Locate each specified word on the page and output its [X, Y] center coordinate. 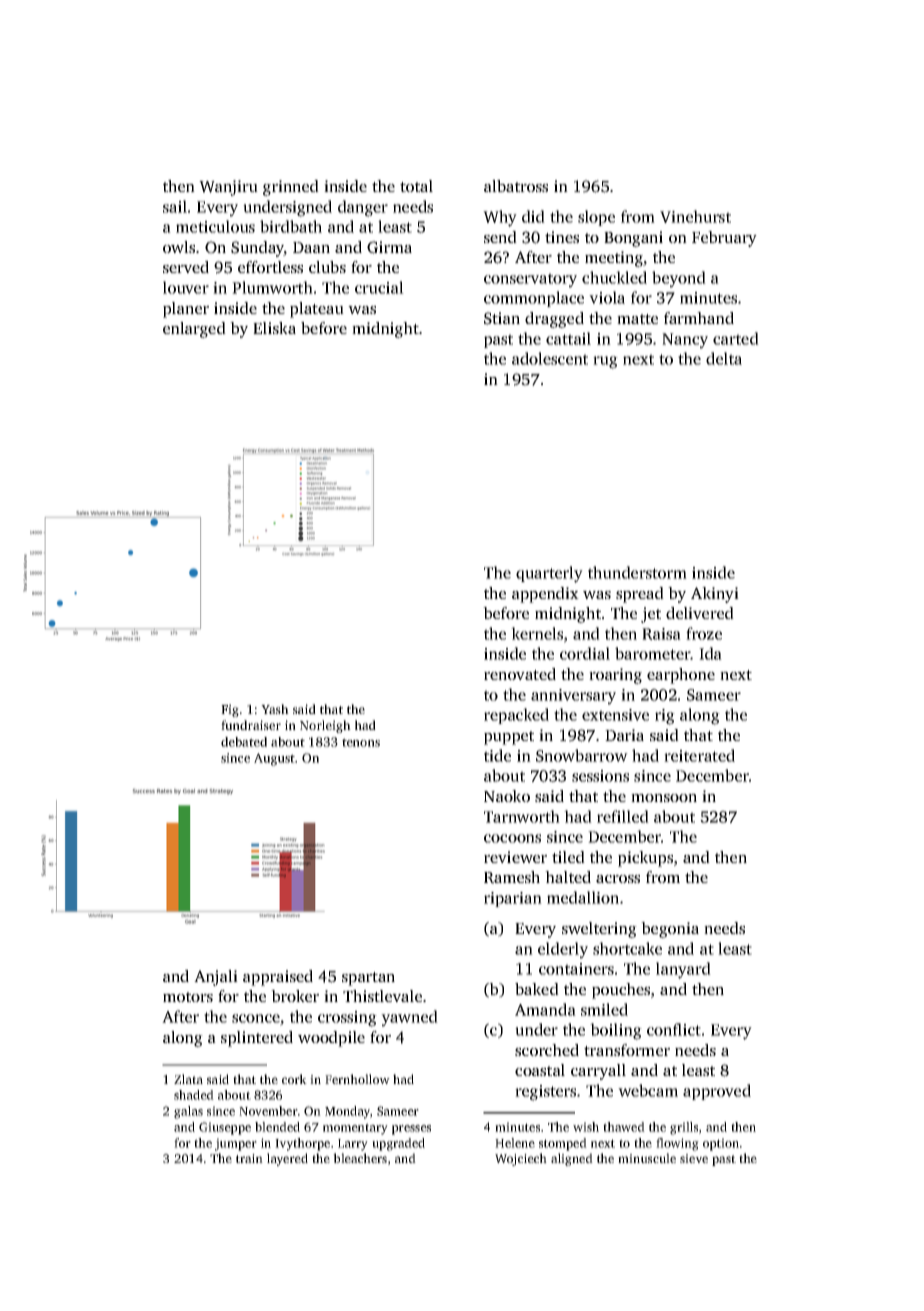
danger [363, 208]
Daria [624, 735]
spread [640, 595]
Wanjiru [228, 188]
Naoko [507, 796]
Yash [275, 709]
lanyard [683, 970]
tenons [361, 742]
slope [596, 218]
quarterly [549, 574]
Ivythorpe [302, 1144]
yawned [409, 1018]
